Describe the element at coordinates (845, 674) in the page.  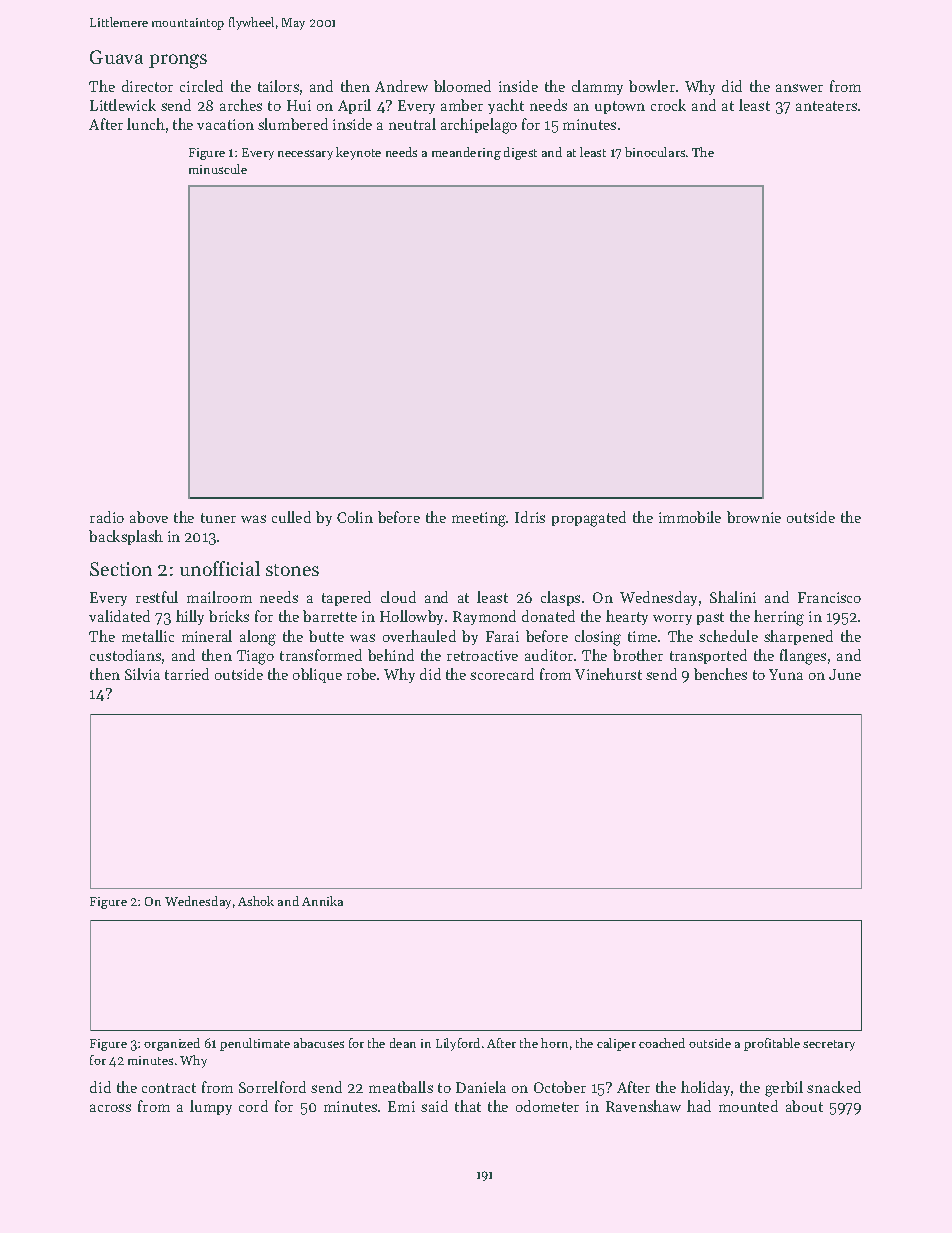
I see `June` at that location.
